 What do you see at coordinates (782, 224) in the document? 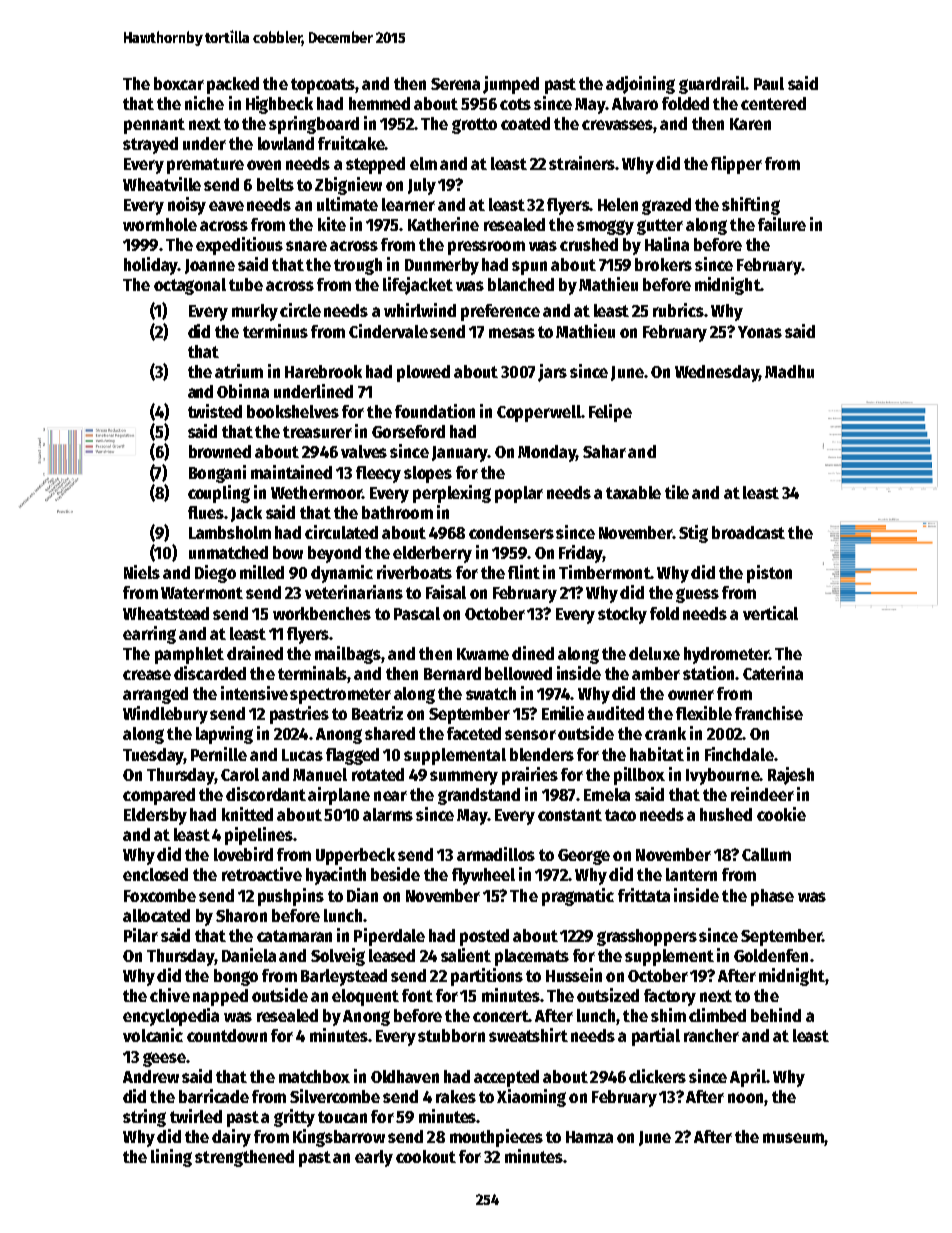
I see `failure` at bounding box center [782, 224].
